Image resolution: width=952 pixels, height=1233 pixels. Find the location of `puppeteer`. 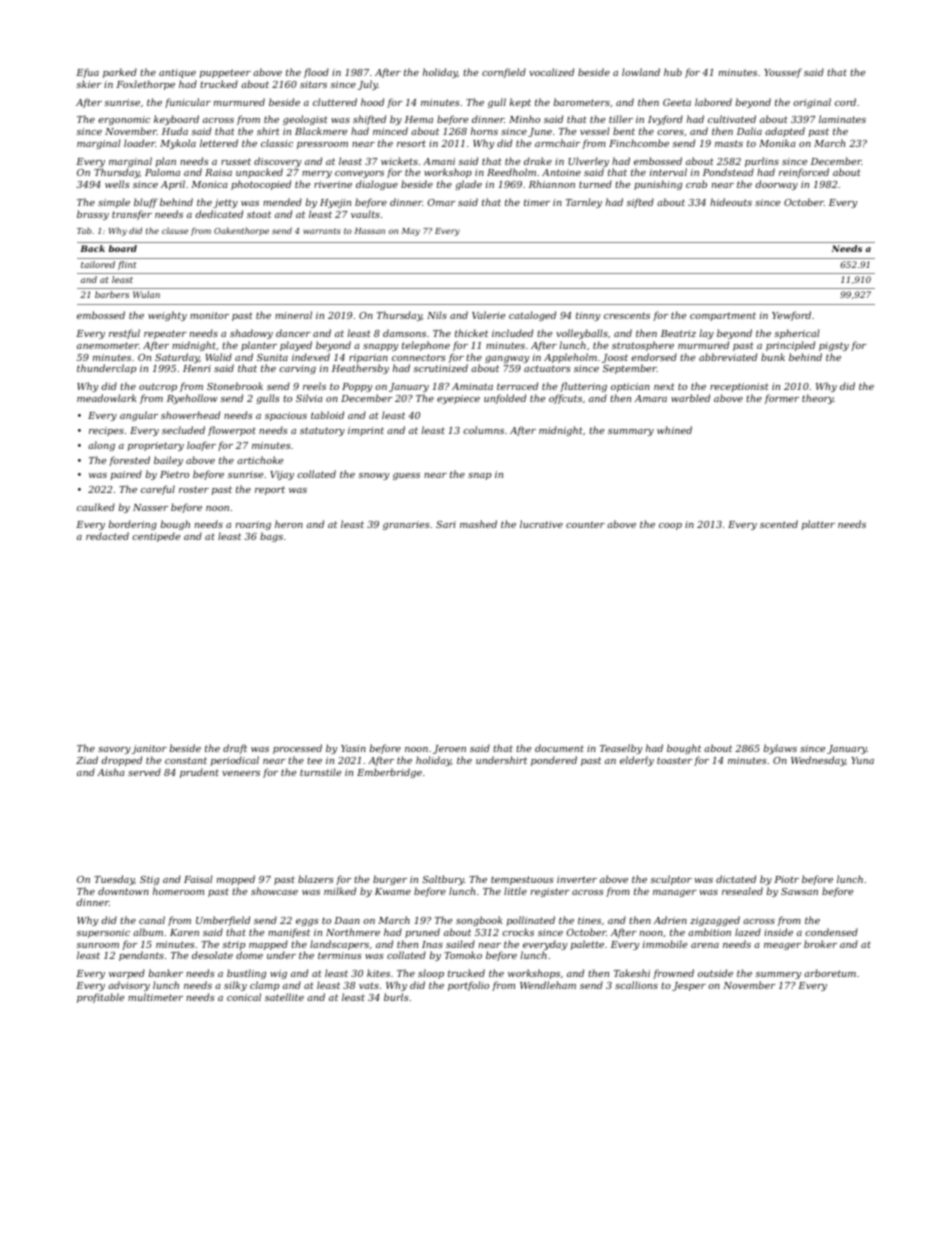

puppeteer is located at coordinates (225, 73).
